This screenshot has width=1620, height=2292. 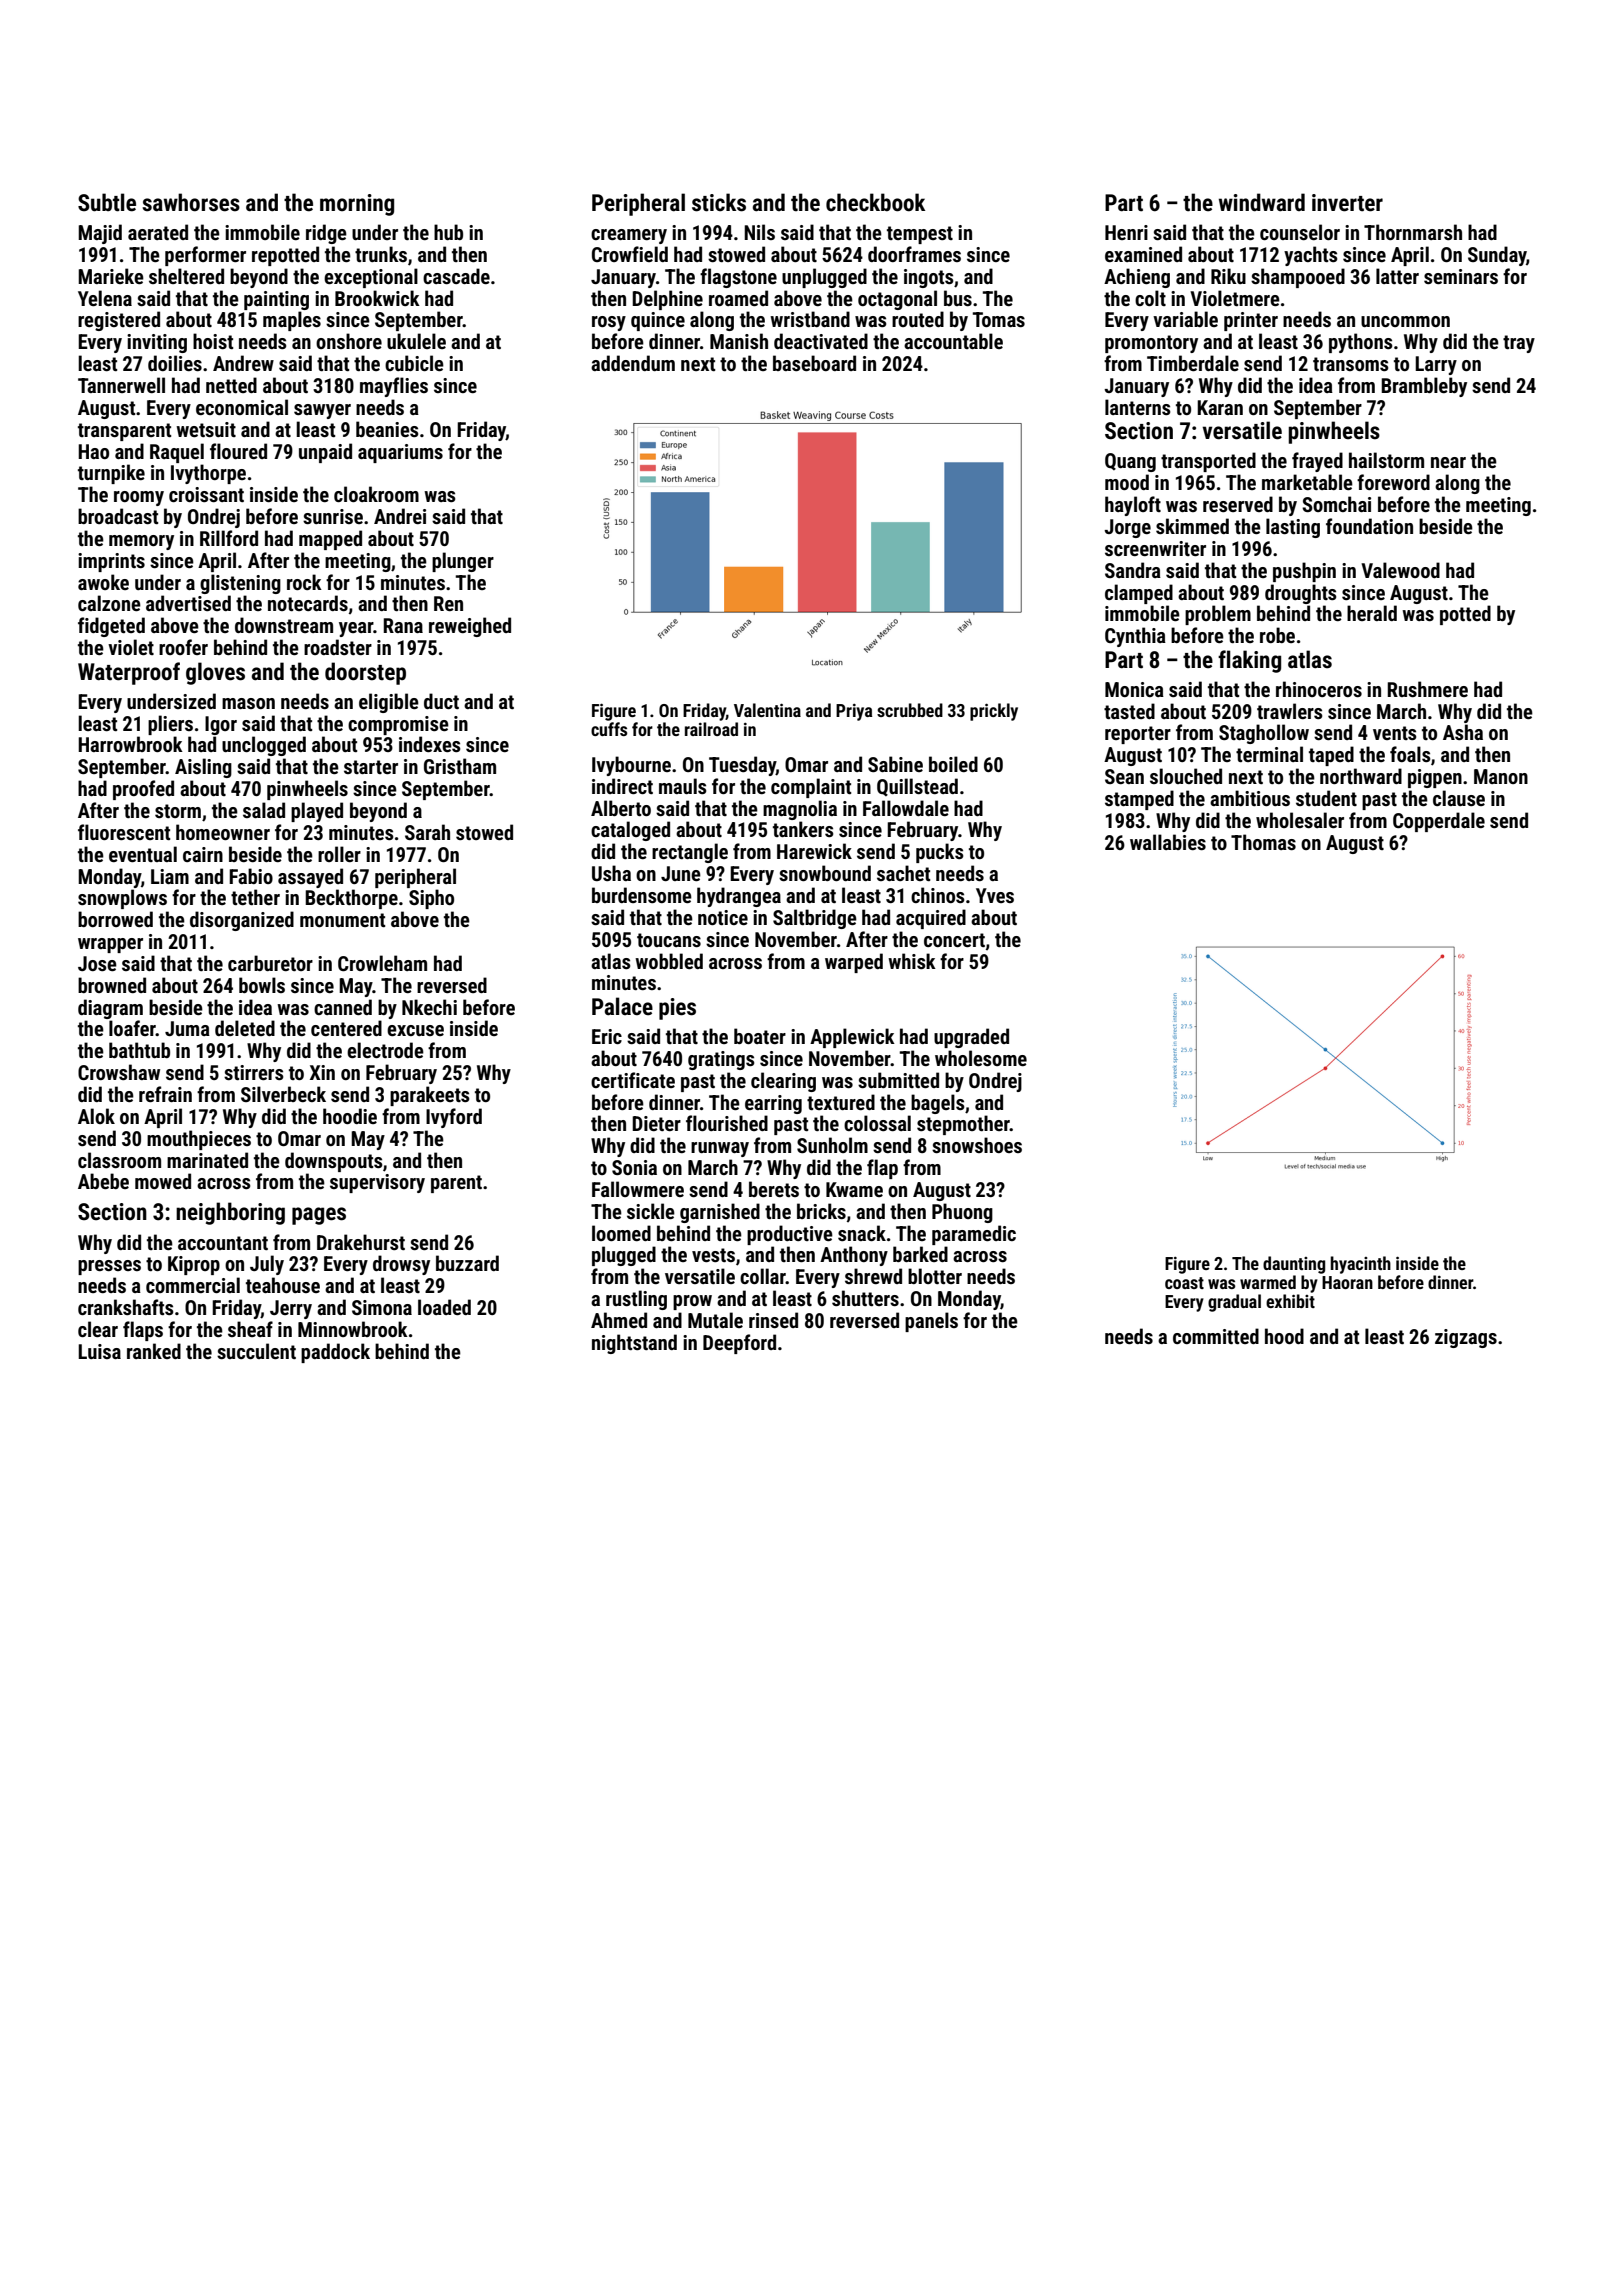 What do you see at coordinates (107, 202) in the screenshot?
I see `Subtle` at bounding box center [107, 202].
